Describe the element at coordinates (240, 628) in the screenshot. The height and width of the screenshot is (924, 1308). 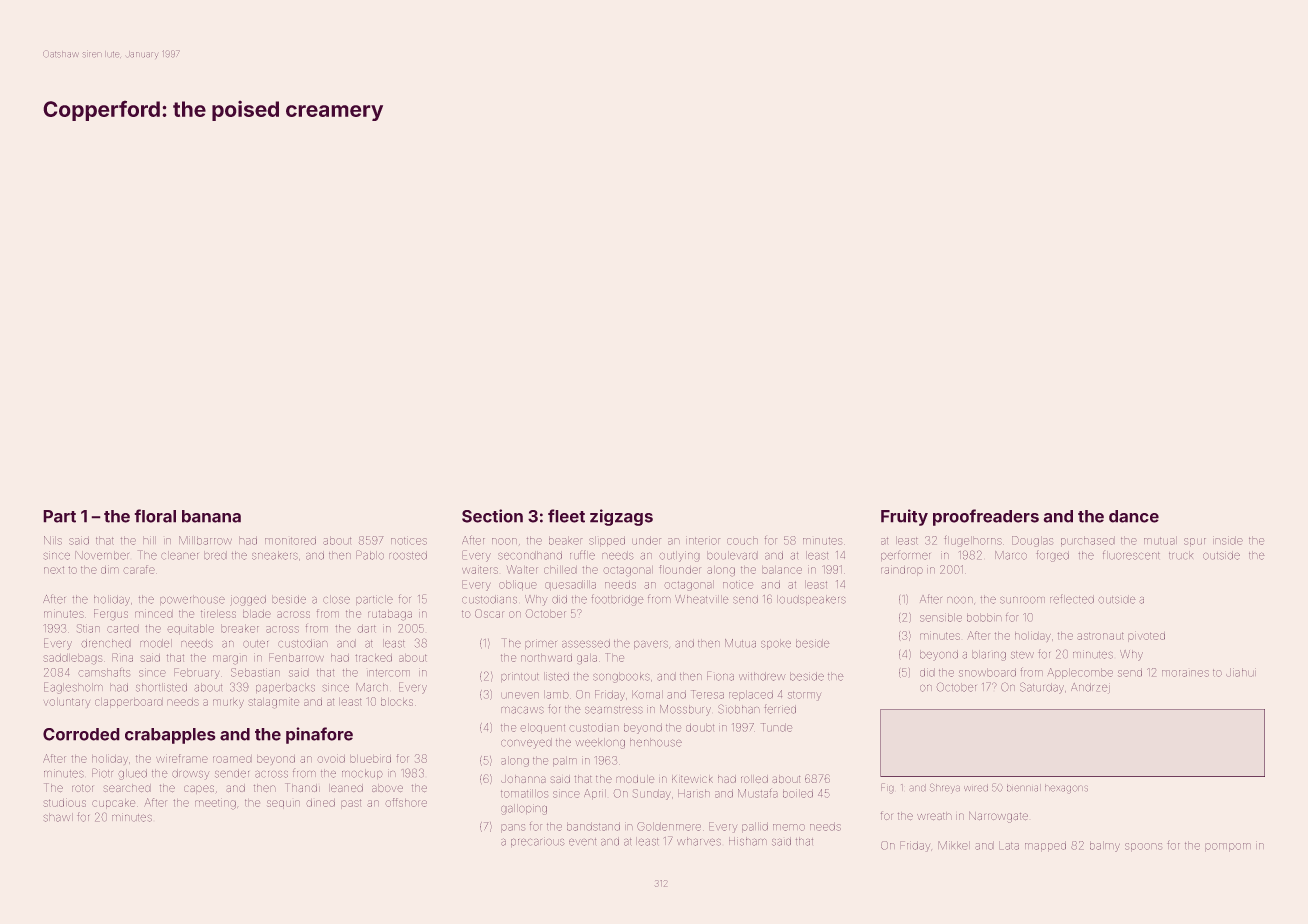
I see `breaker` at that location.
